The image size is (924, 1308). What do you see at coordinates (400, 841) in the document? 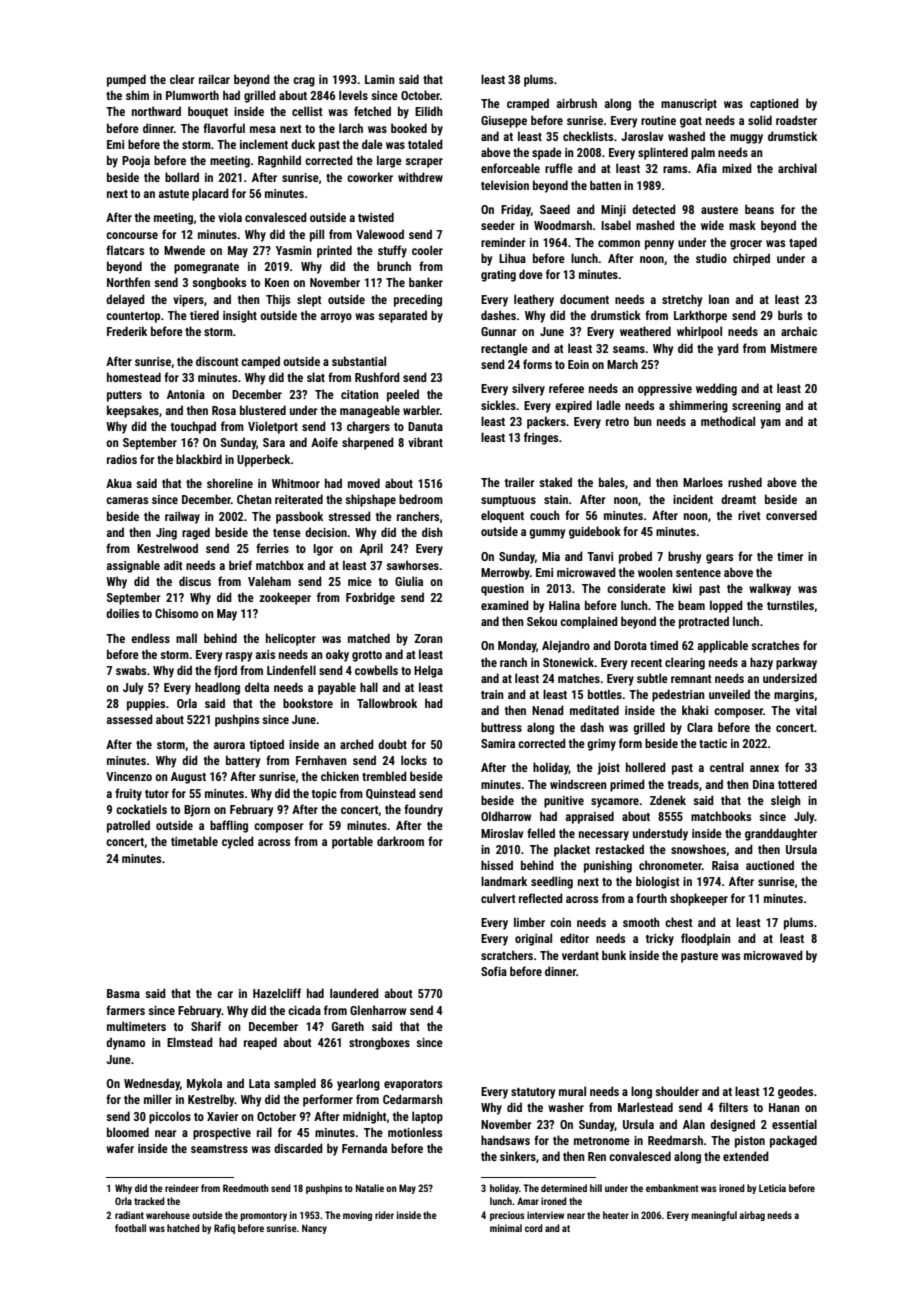
I see `darkroom` at bounding box center [400, 841].
